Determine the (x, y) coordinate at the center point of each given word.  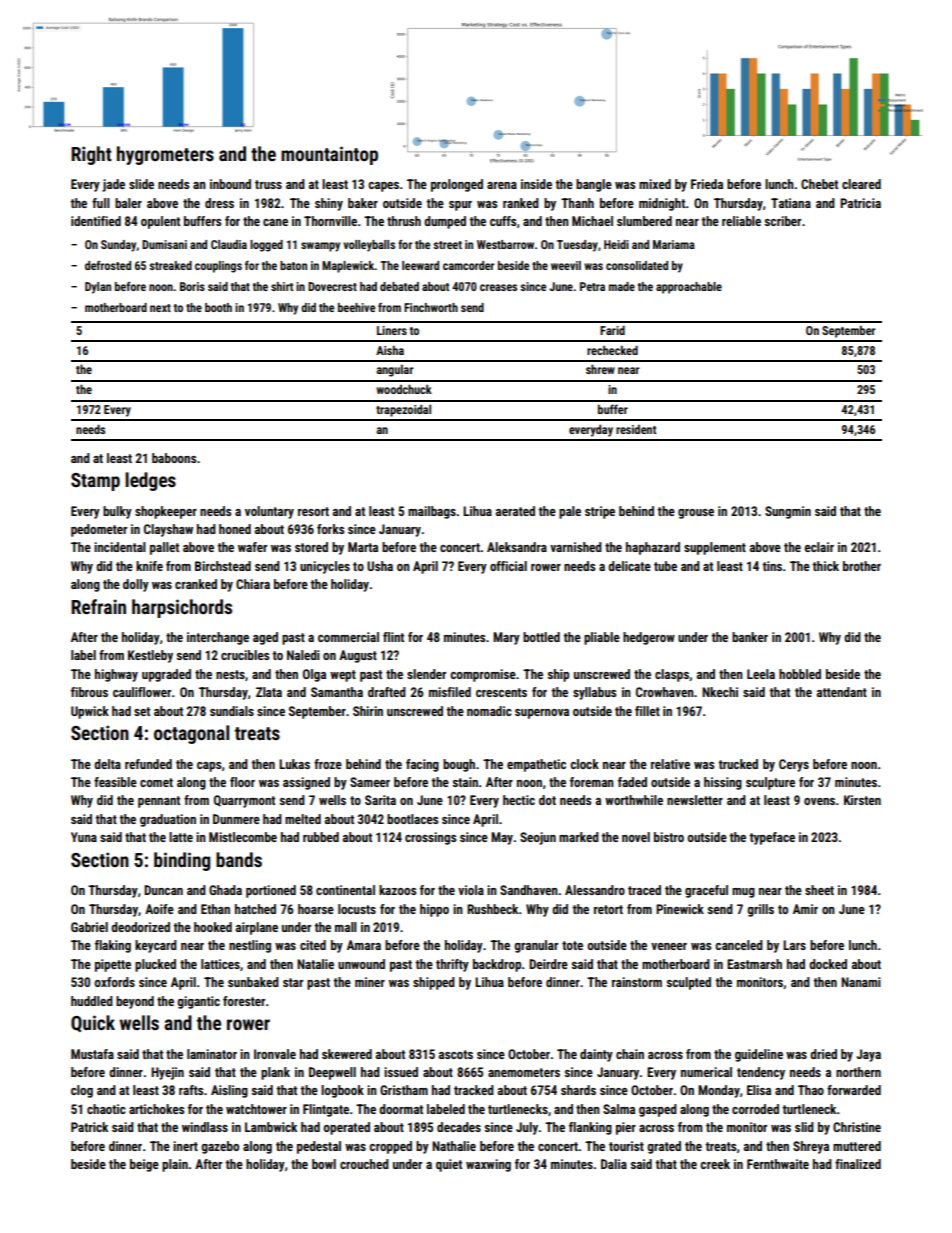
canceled (739, 945)
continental (345, 890)
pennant (159, 802)
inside (536, 184)
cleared (861, 184)
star (293, 982)
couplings (218, 267)
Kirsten (862, 800)
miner (370, 982)
